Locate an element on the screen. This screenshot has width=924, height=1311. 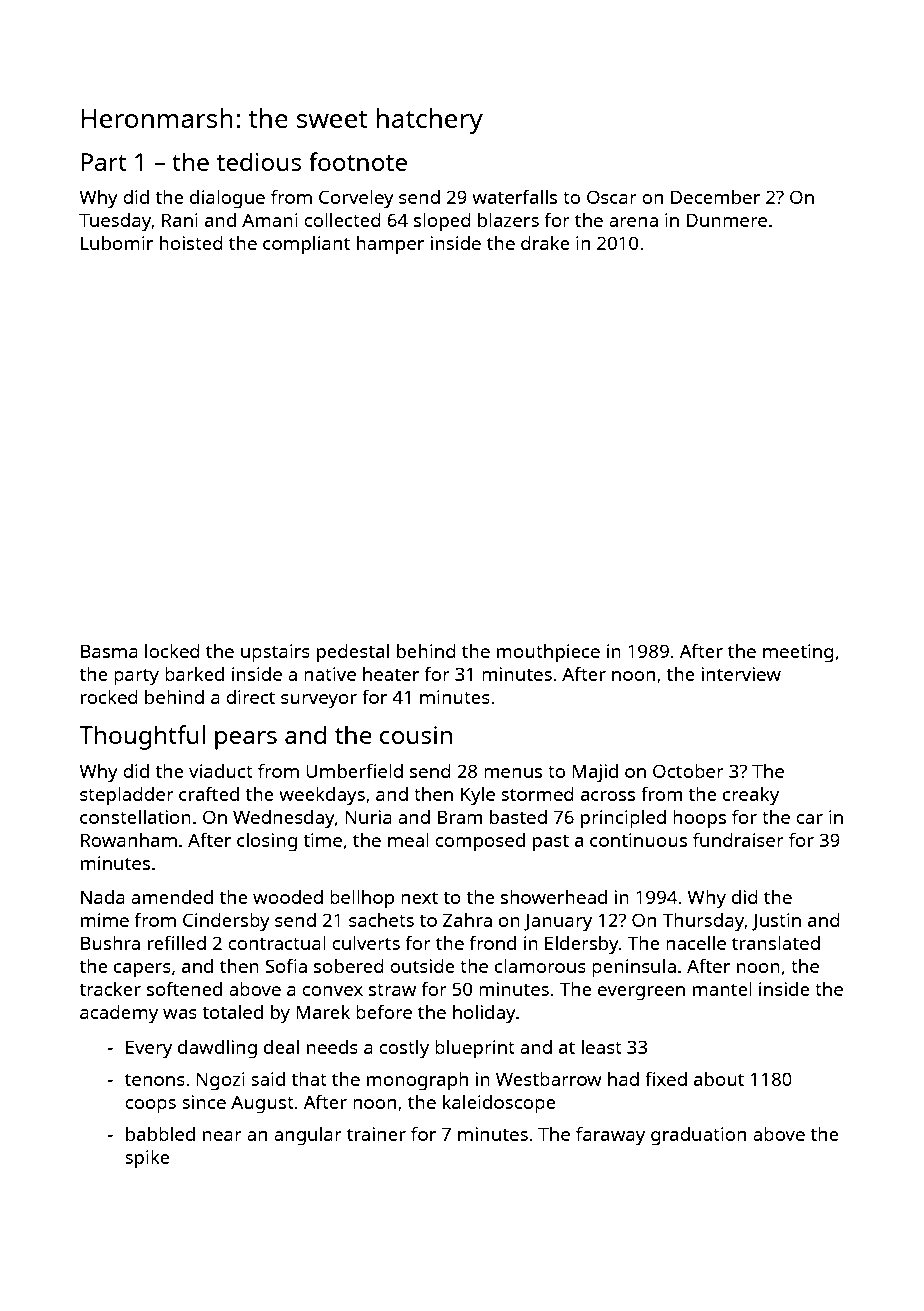
pedestal is located at coordinates (353, 653).
